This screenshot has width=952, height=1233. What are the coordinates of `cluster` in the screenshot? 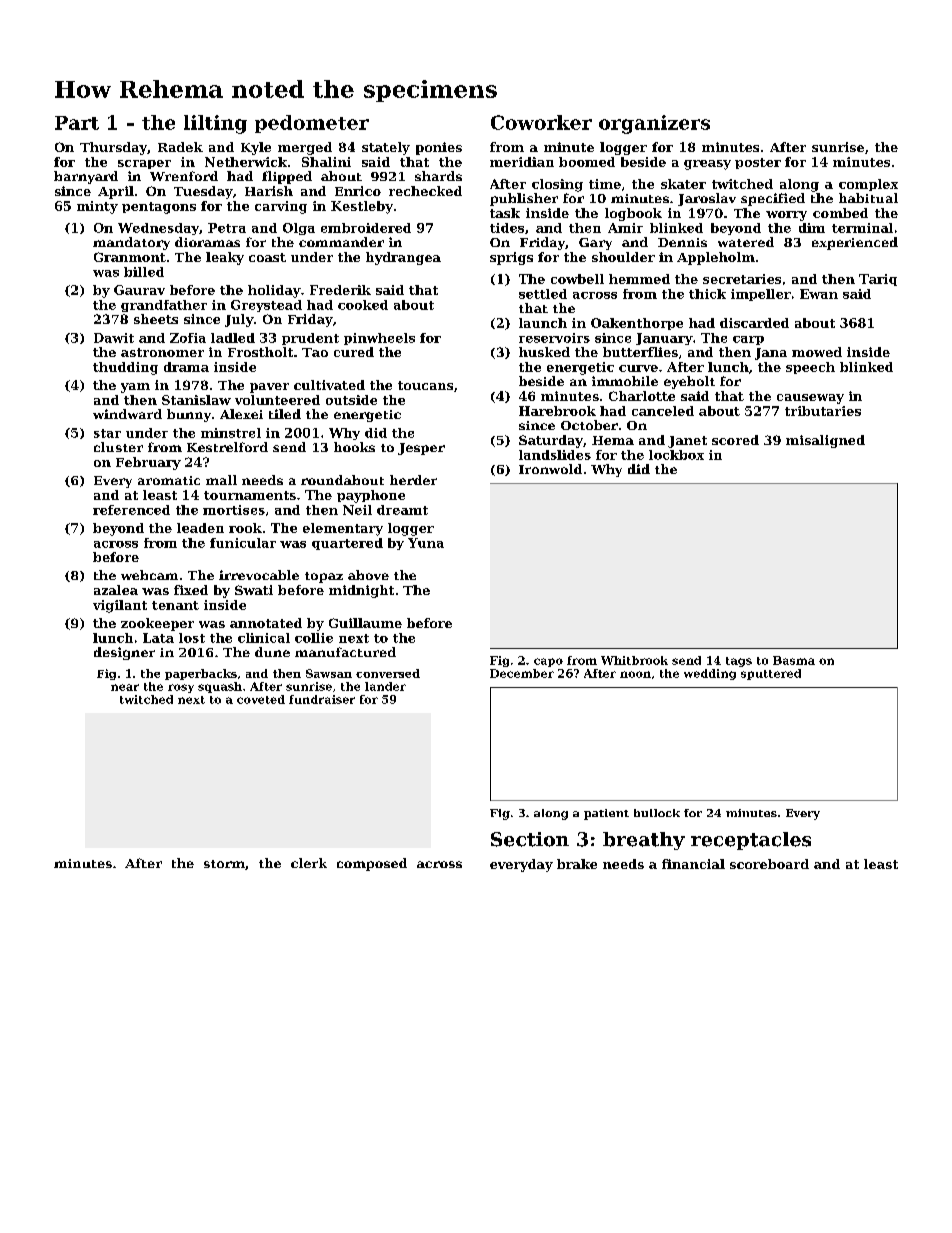 It's located at (118, 447).
